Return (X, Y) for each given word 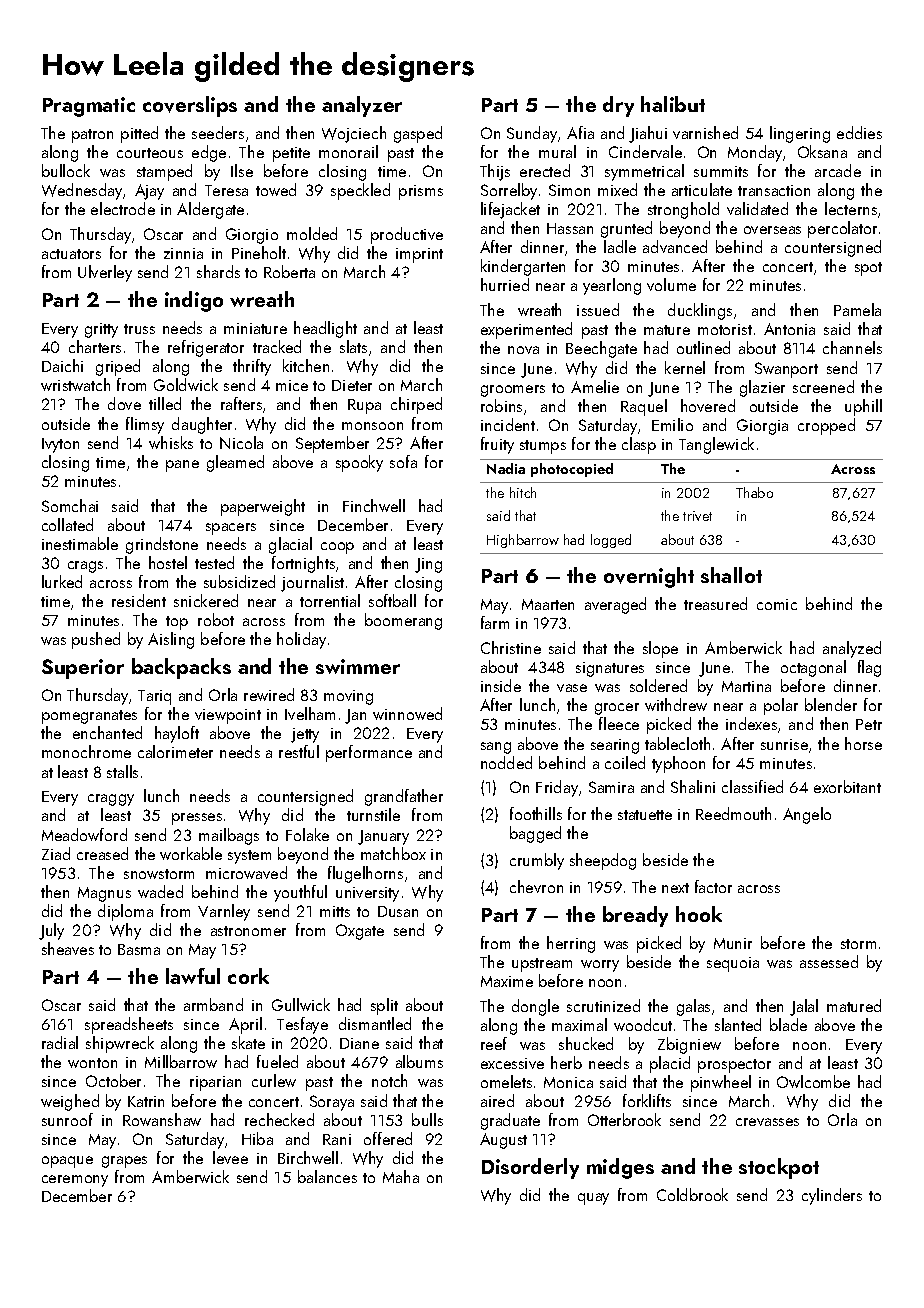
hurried (505, 284)
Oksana (822, 151)
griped (118, 367)
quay (593, 1199)
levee (230, 1157)
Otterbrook (624, 1119)
